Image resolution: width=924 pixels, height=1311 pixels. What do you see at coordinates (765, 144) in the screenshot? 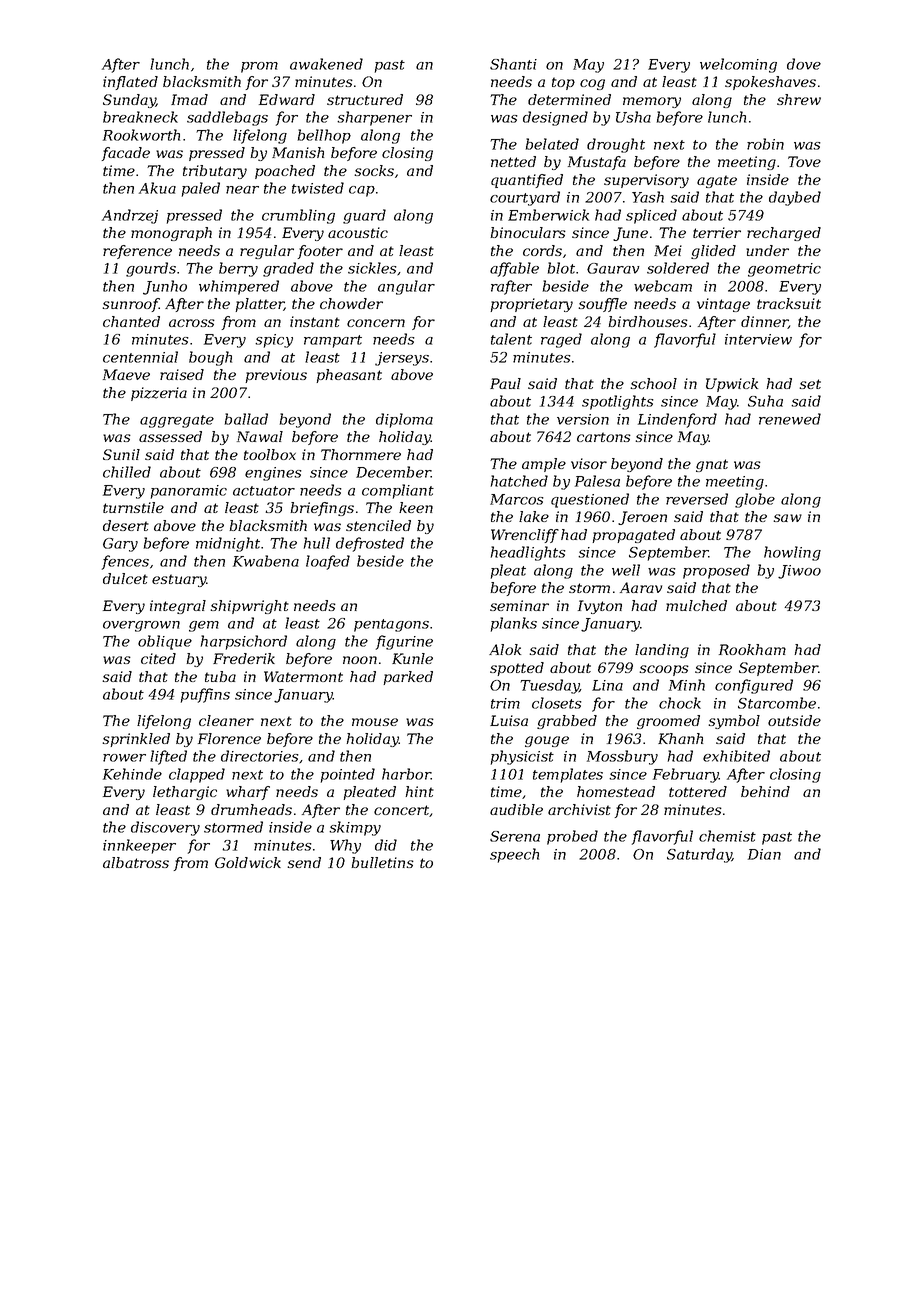
I see `robin` at bounding box center [765, 144].
